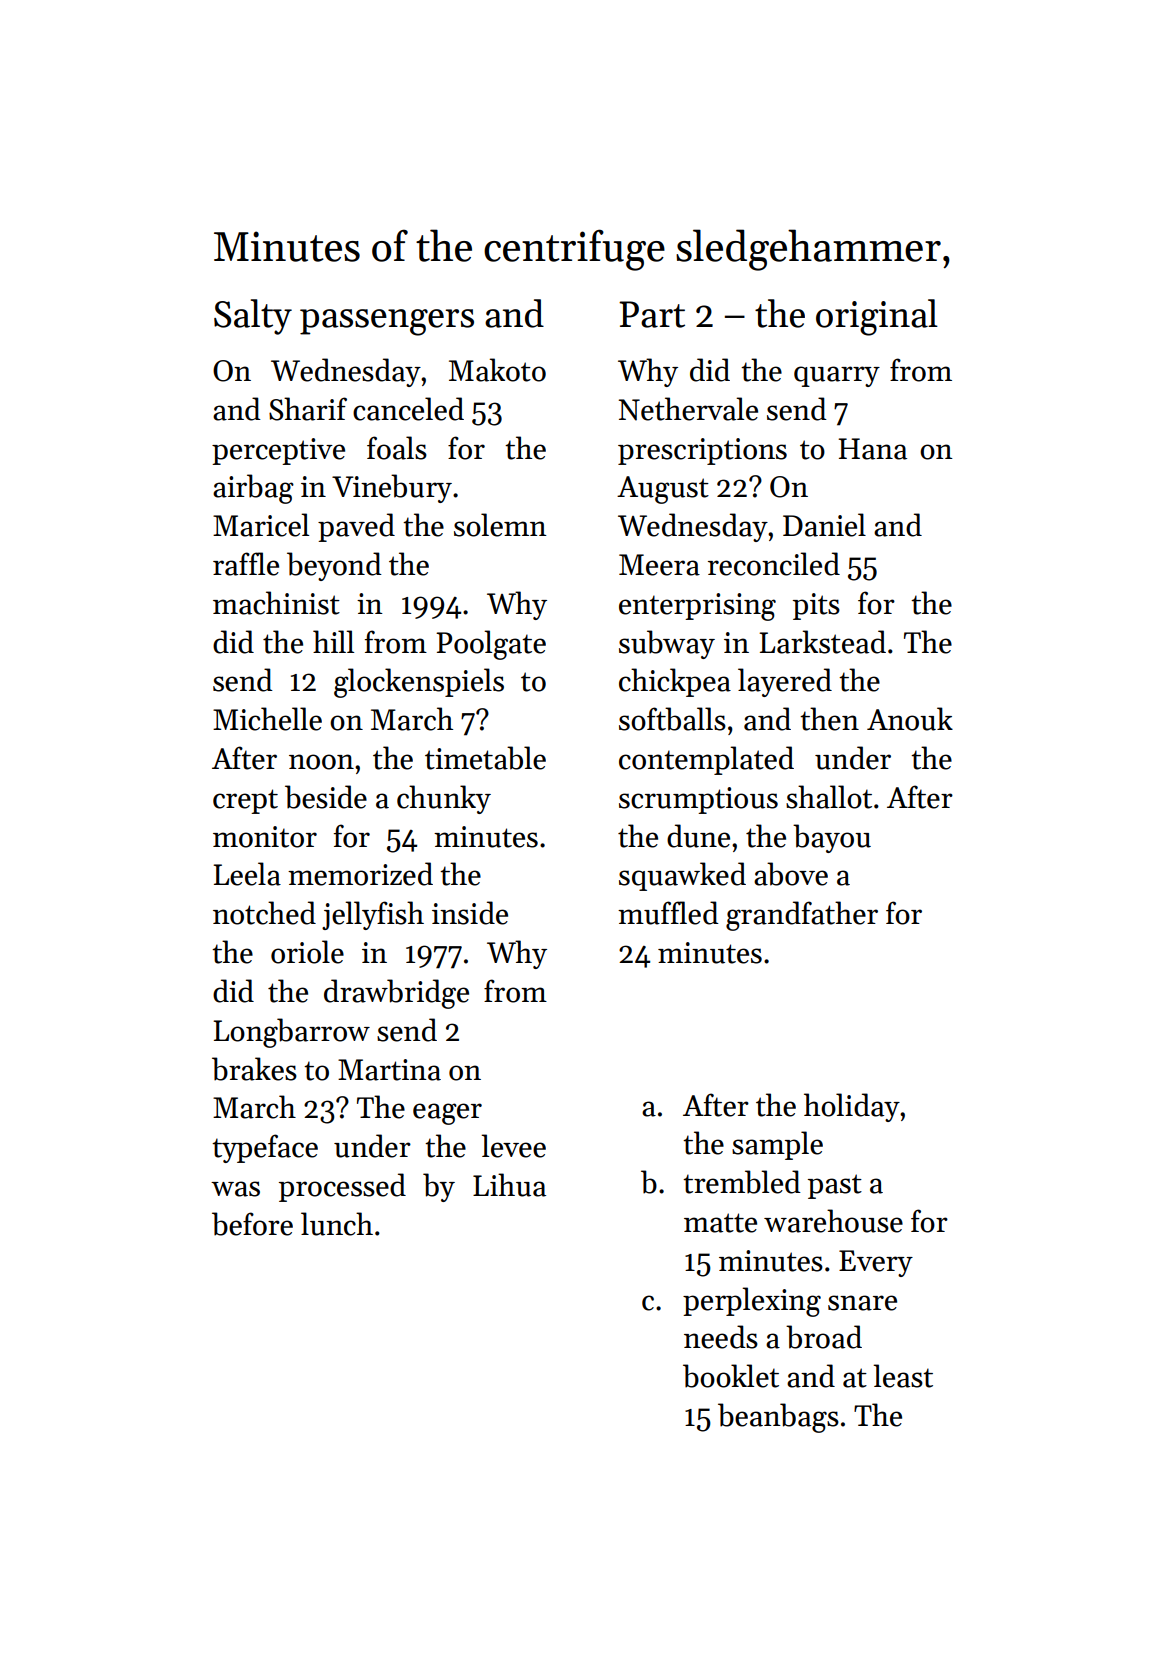 The width and height of the image is (1165, 1654). What do you see at coordinates (485, 758) in the image?
I see `timetable` at bounding box center [485, 758].
